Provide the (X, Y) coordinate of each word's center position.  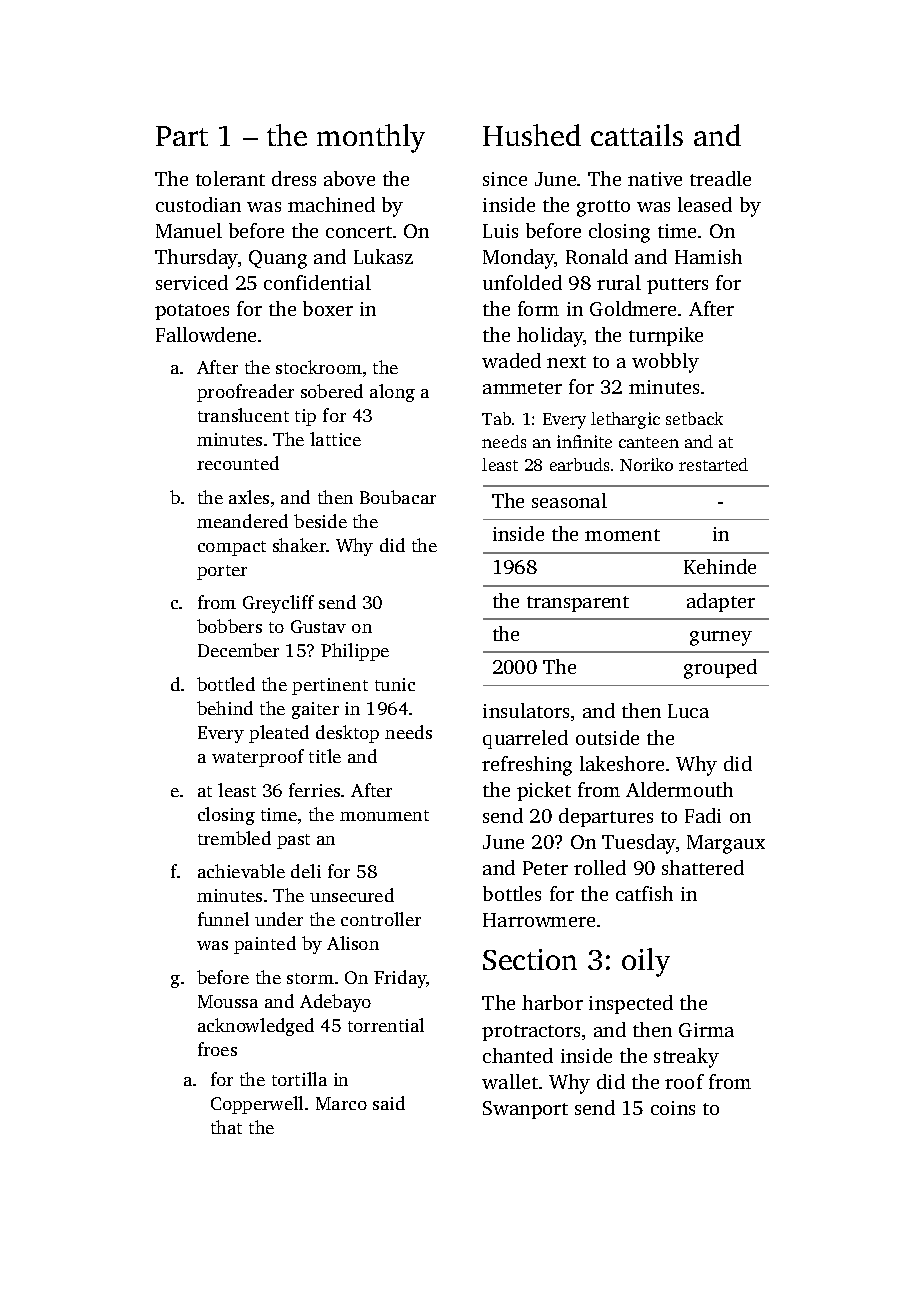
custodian (198, 204)
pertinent (330, 686)
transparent (578, 604)
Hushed (532, 135)
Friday (400, 979)
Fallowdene (206, 334)
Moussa (228, 1001)
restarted (713, 464)
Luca (688, 711)
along (392, 393)
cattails (637, 135)
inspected (631, 1004)
